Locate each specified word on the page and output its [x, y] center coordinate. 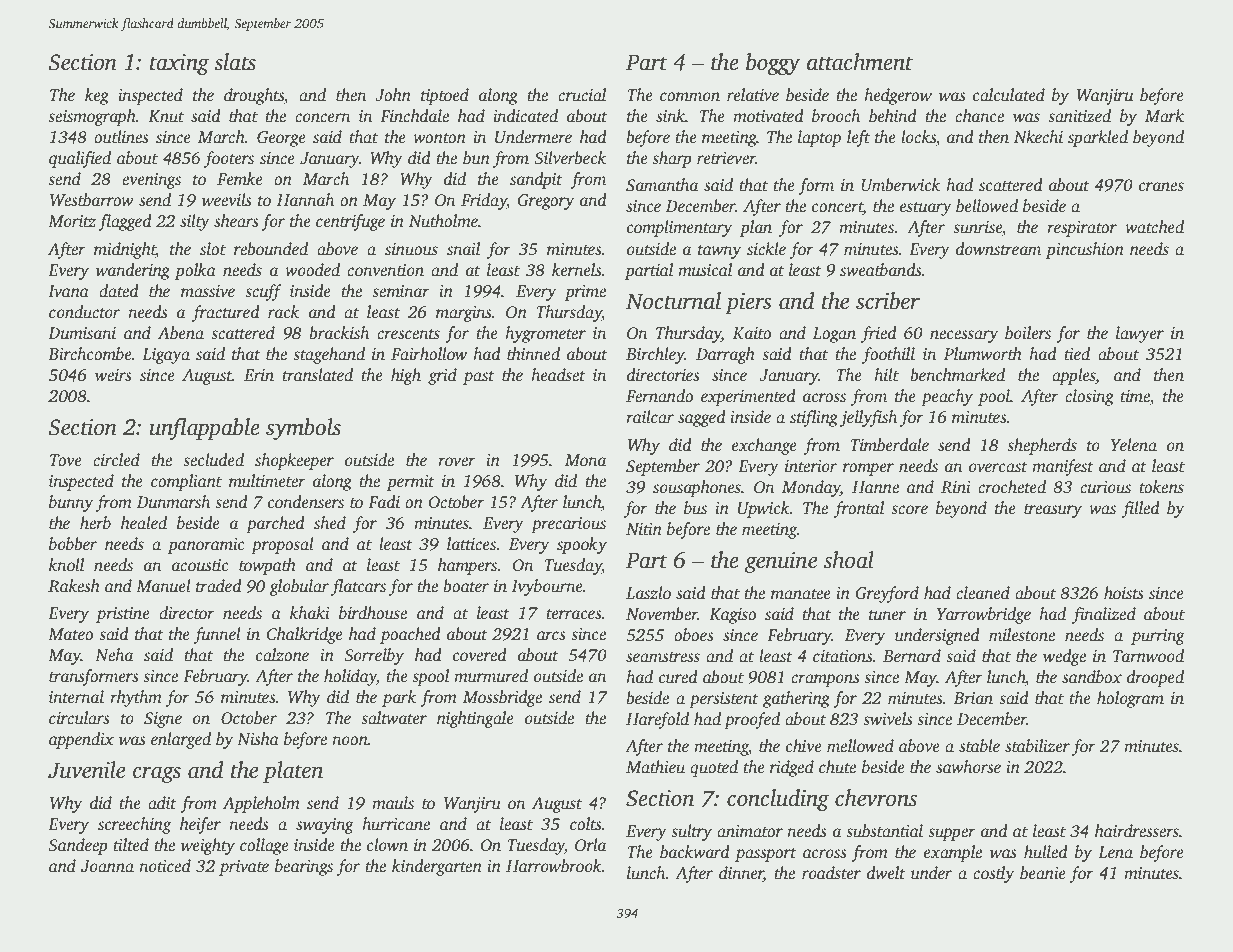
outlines [121, 137]
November [662, 614]
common [690, 97]
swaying [325, 826]
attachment [860, 62]
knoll [66, 565]
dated [119, 291]
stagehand [329, 355]
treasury [1053, 511]
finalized [1104, 615]
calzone [282, 655]
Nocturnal [673, 301]
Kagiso [732, 616]
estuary [926, 209]
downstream [998, 249]
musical [705, 270]
